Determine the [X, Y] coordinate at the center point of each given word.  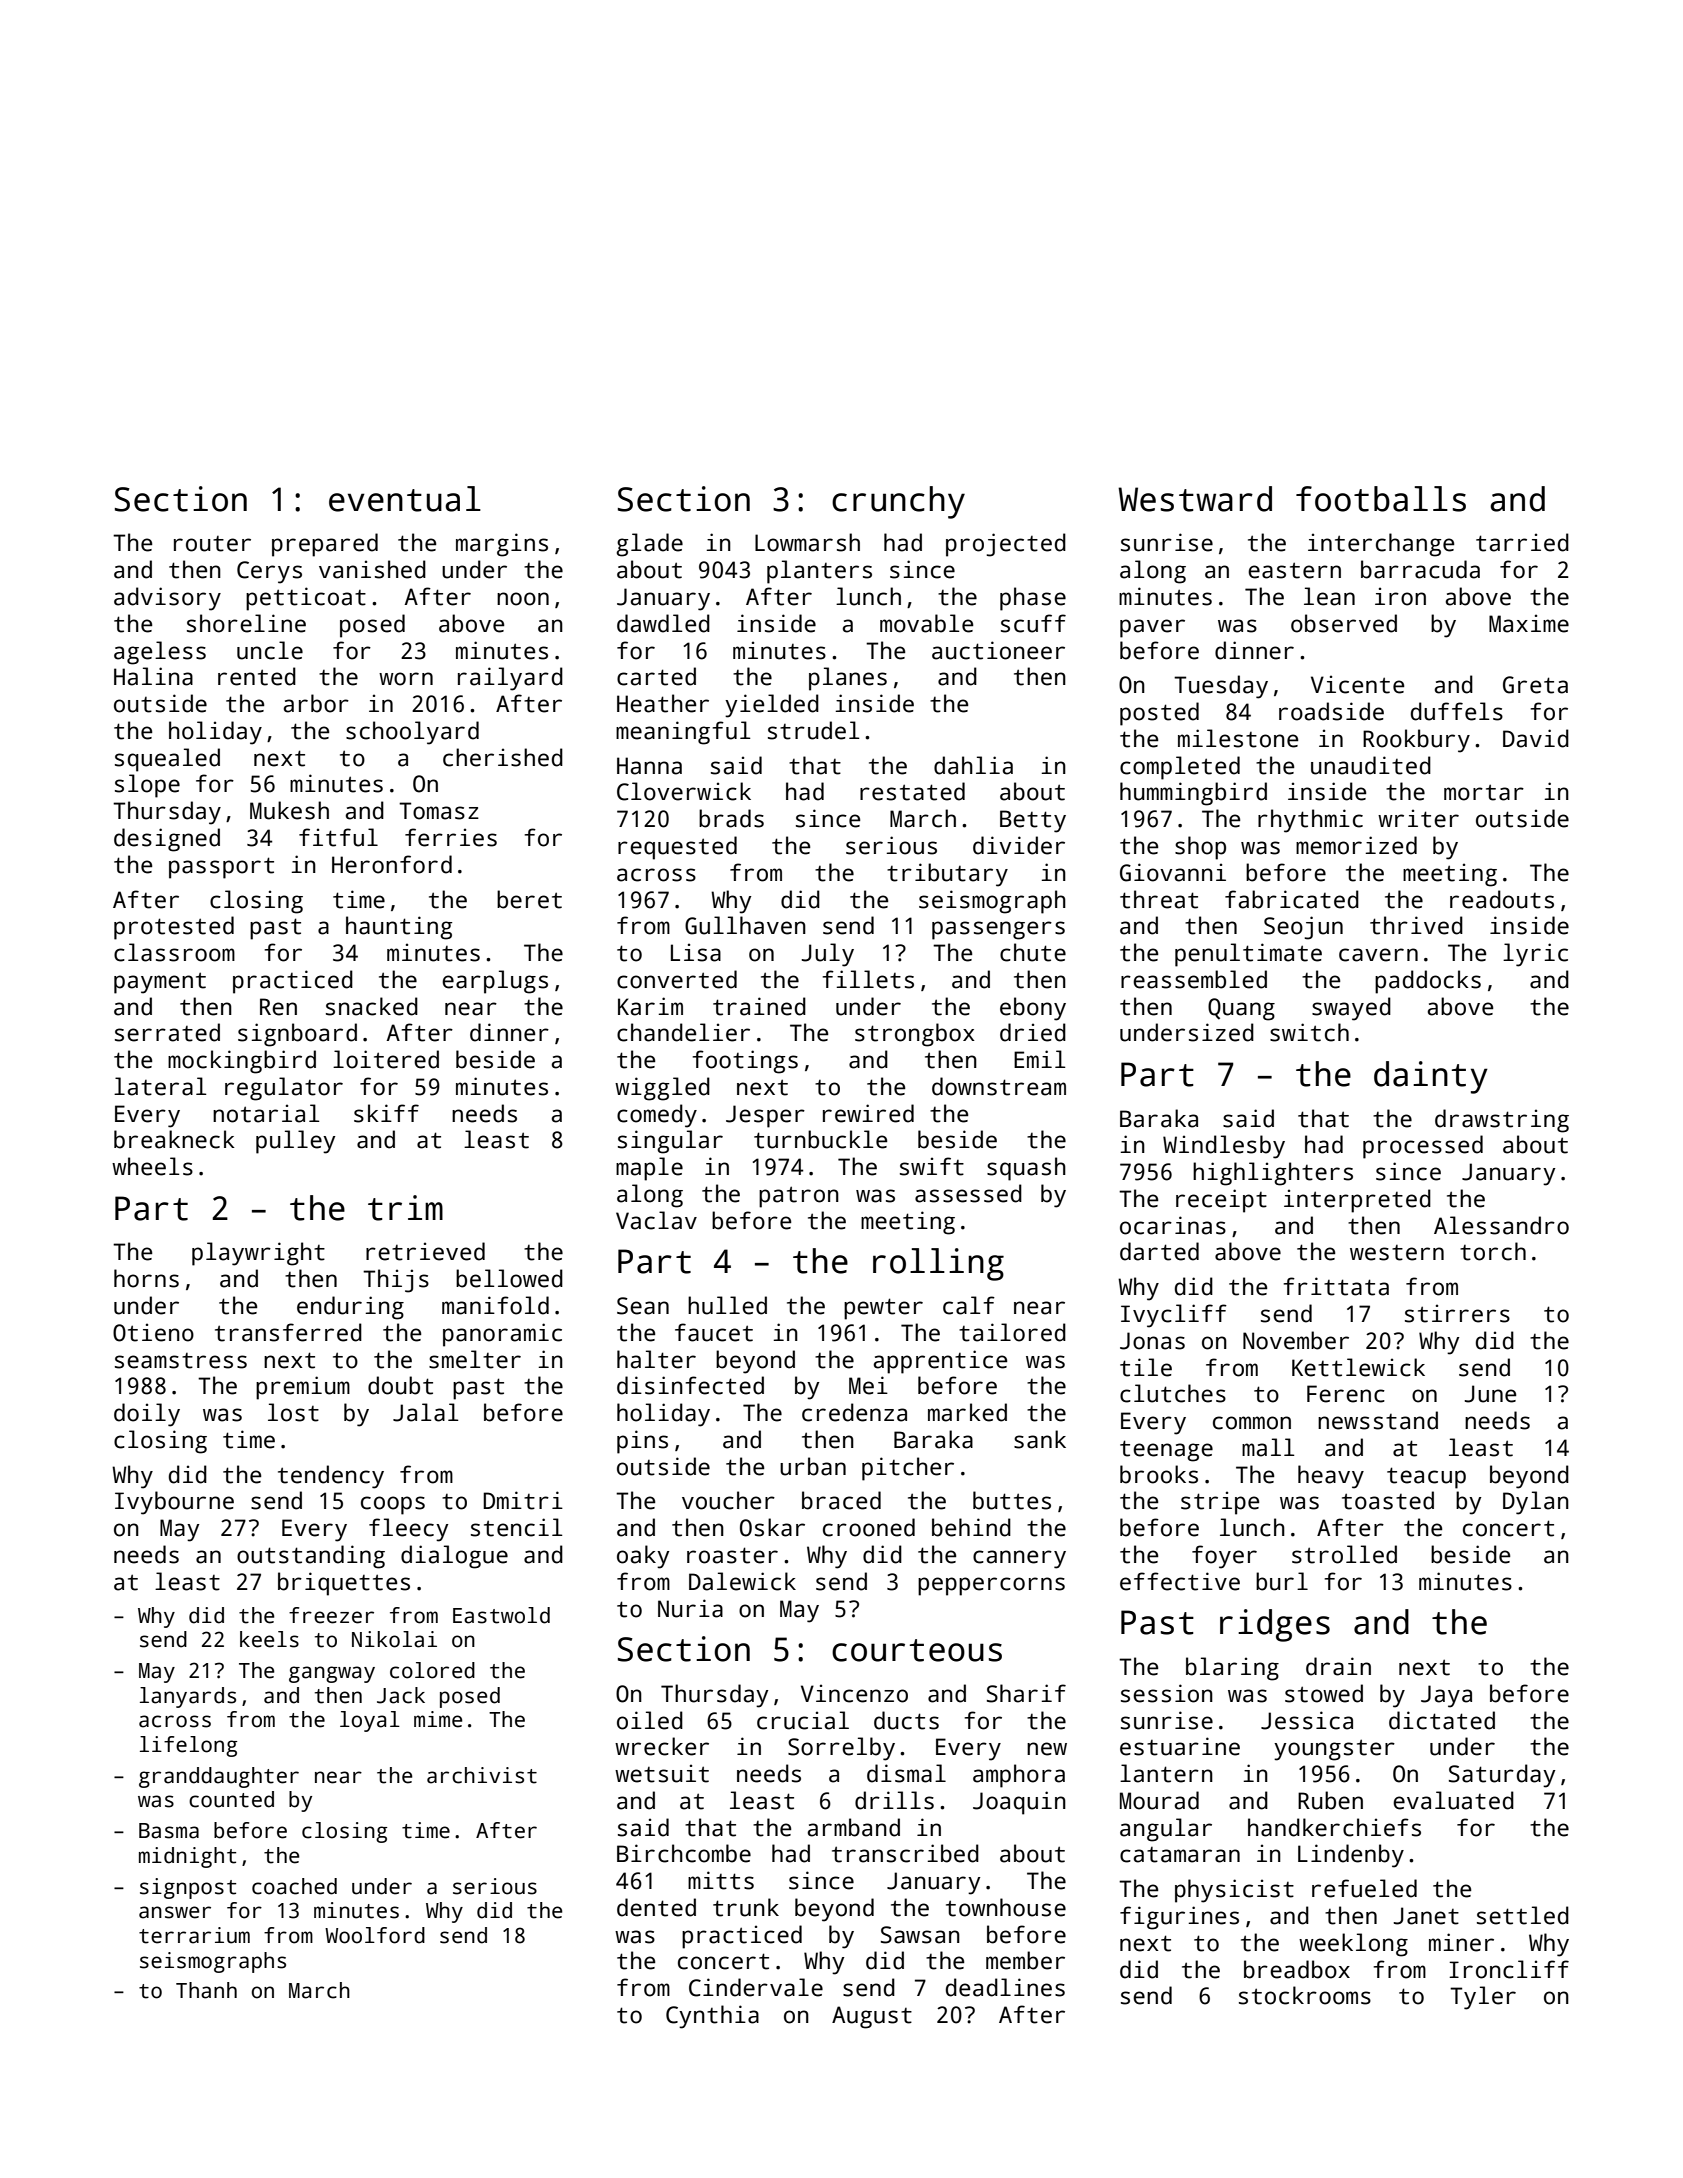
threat [1159, 899]
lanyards [188, 1697]
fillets [868, 979]
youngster [1334, 1750]
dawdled [663, 623]
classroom [174, 952]
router [212, 544]
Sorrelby [841, 1749]
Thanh [206, 1990]
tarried [1522, 542]
